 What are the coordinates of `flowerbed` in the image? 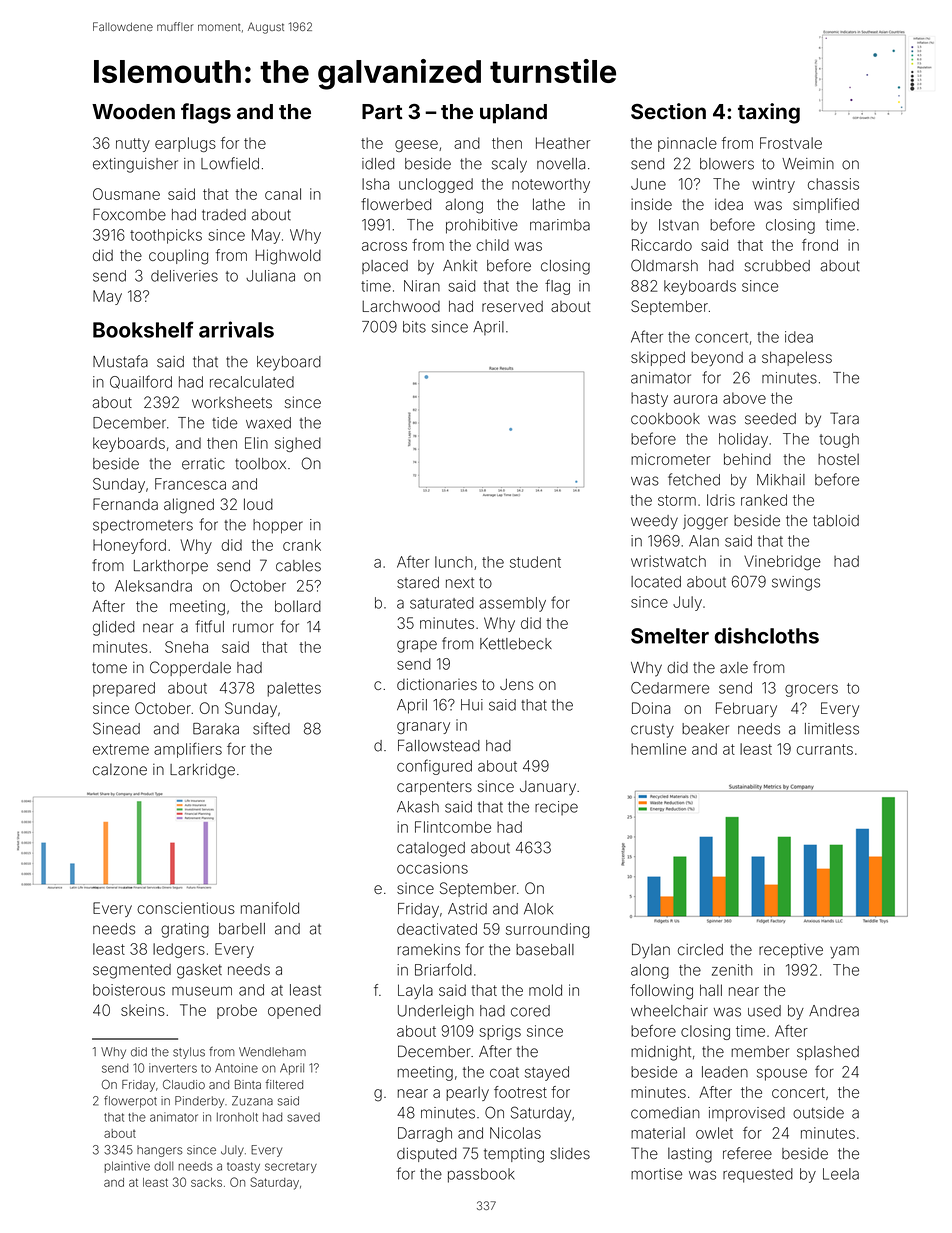 It's located at (396, 204).
